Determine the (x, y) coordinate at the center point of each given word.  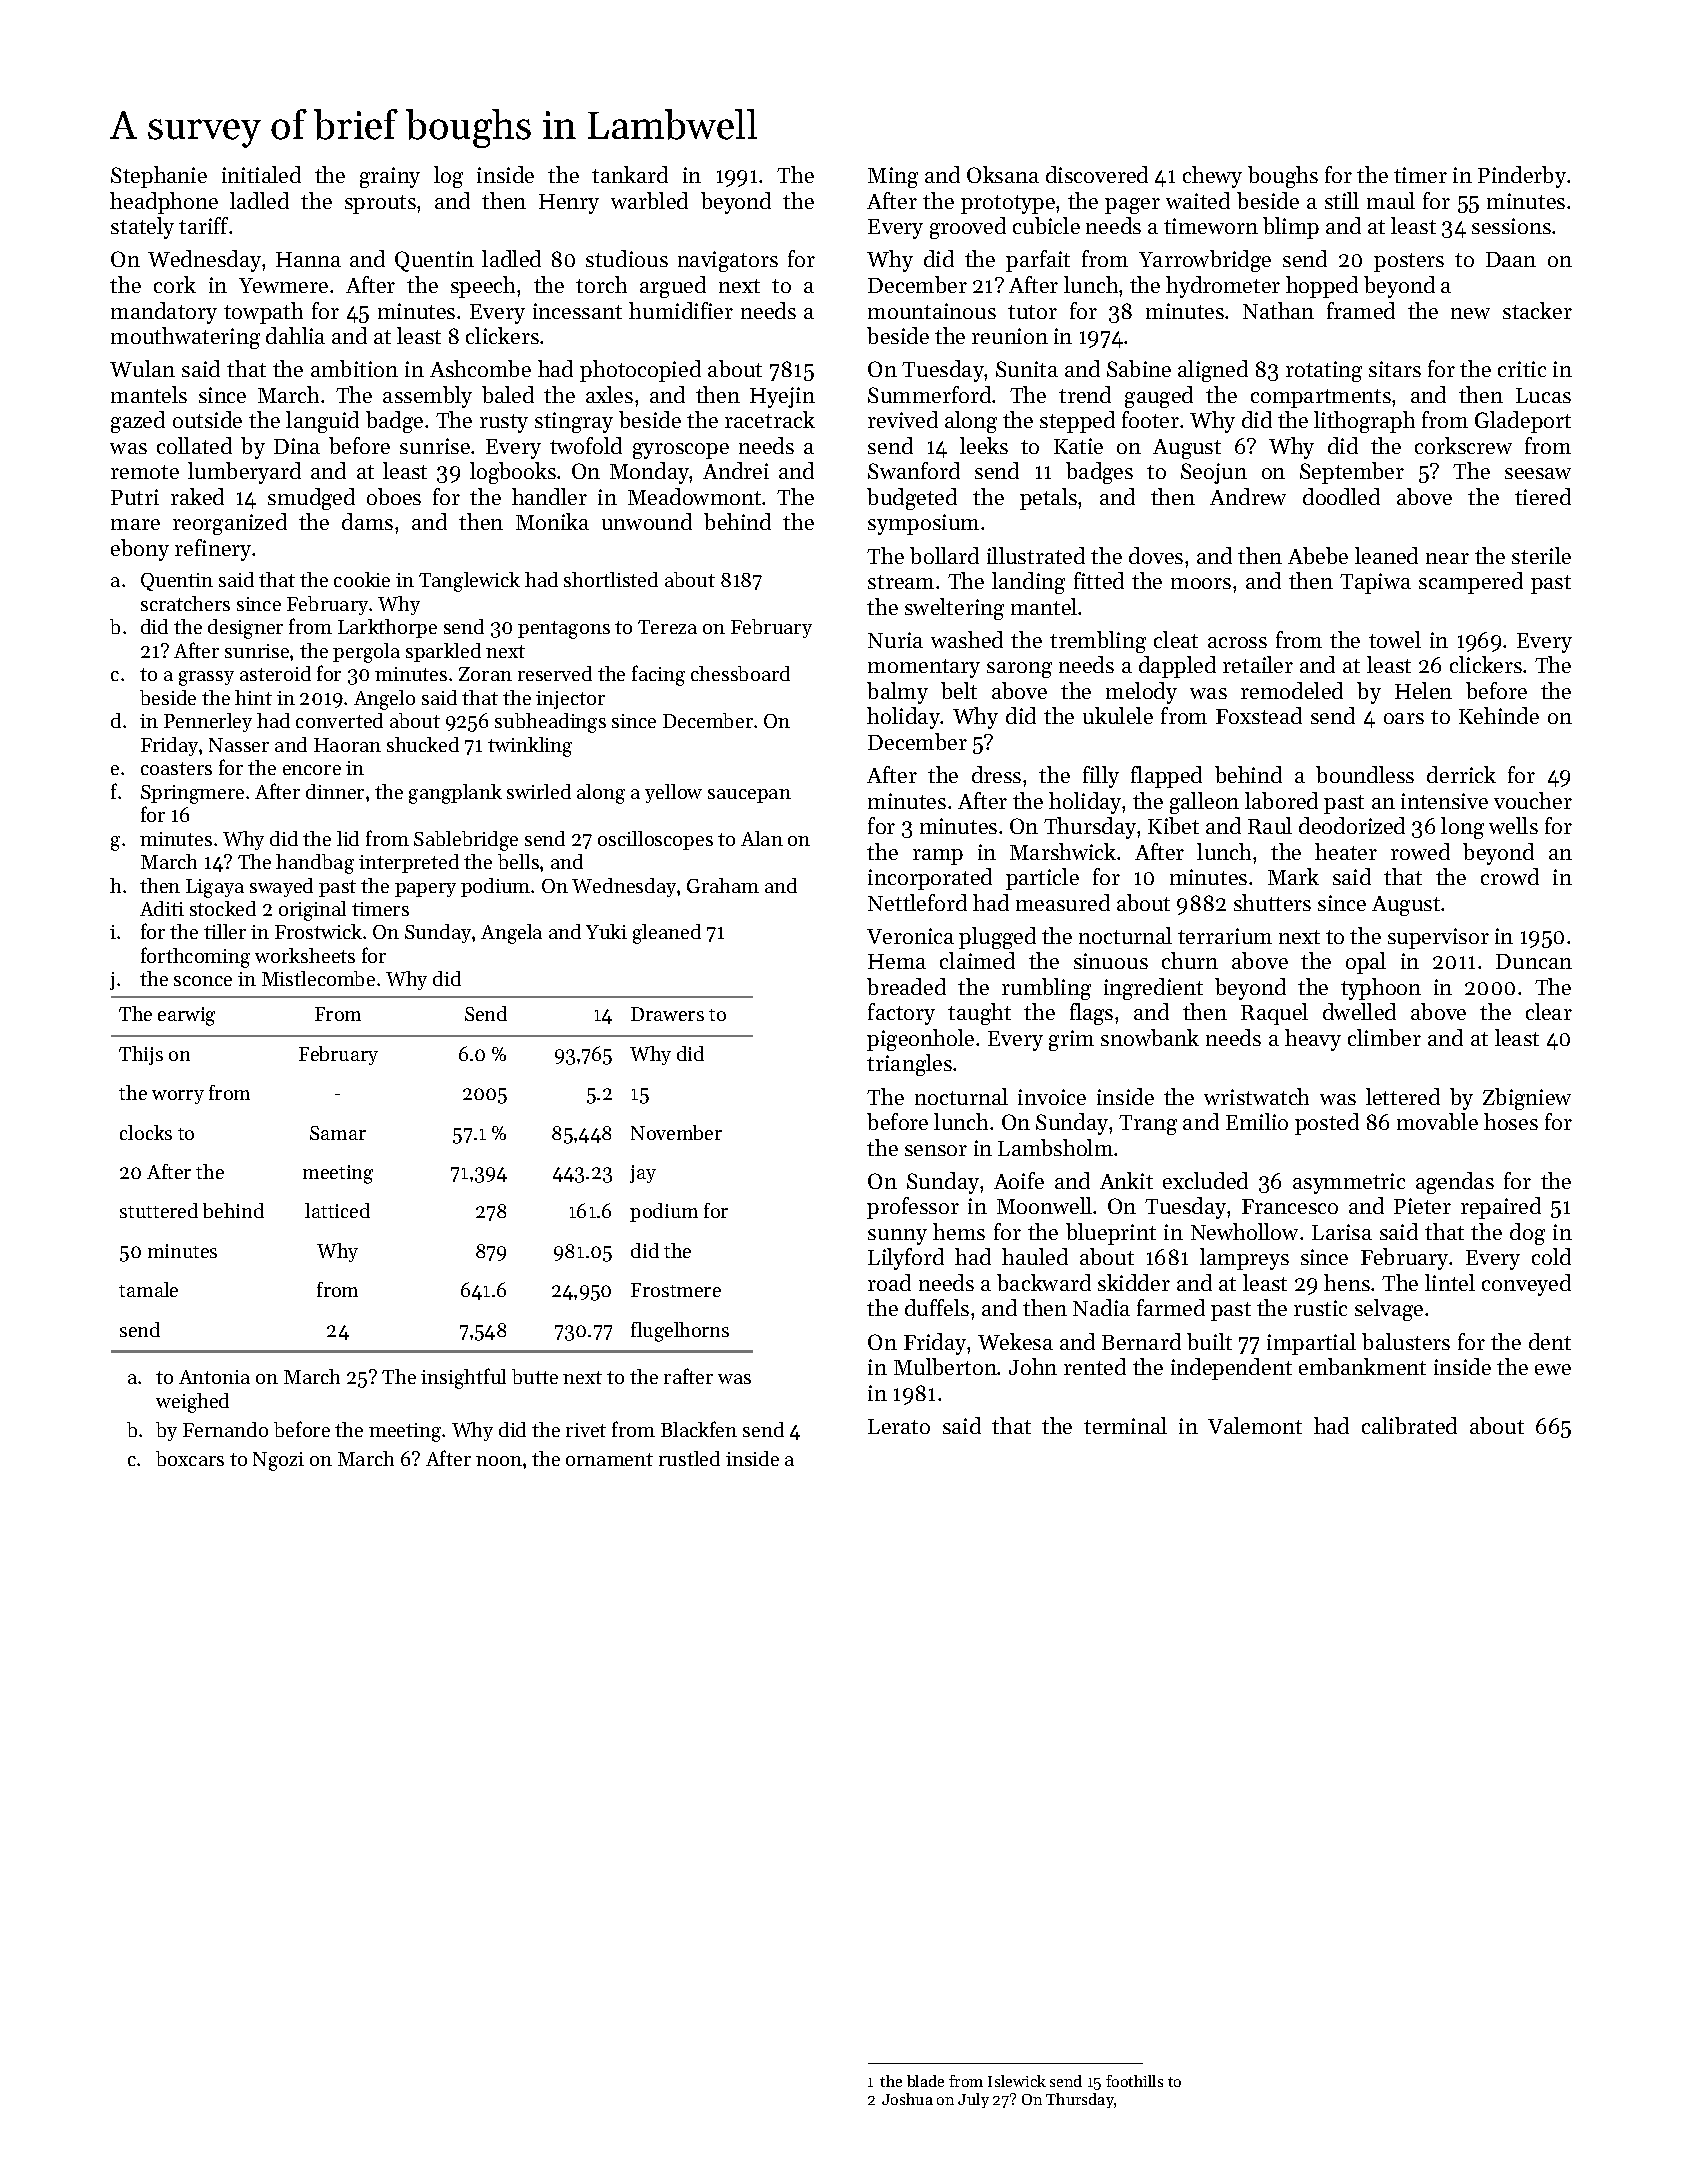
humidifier (681, 310)
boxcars (190, 1458)
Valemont (1255, 1425)
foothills (1134, 2081)
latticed (337, 1210)
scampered (1471, 583)
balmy (897, 693)
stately (142, 228)
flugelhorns (680, 1332)
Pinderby (1522, 177)
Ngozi (278, 1461)
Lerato (899, 1426)
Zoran (485, 674)
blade (925, 2081)
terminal (1125, 1425)
